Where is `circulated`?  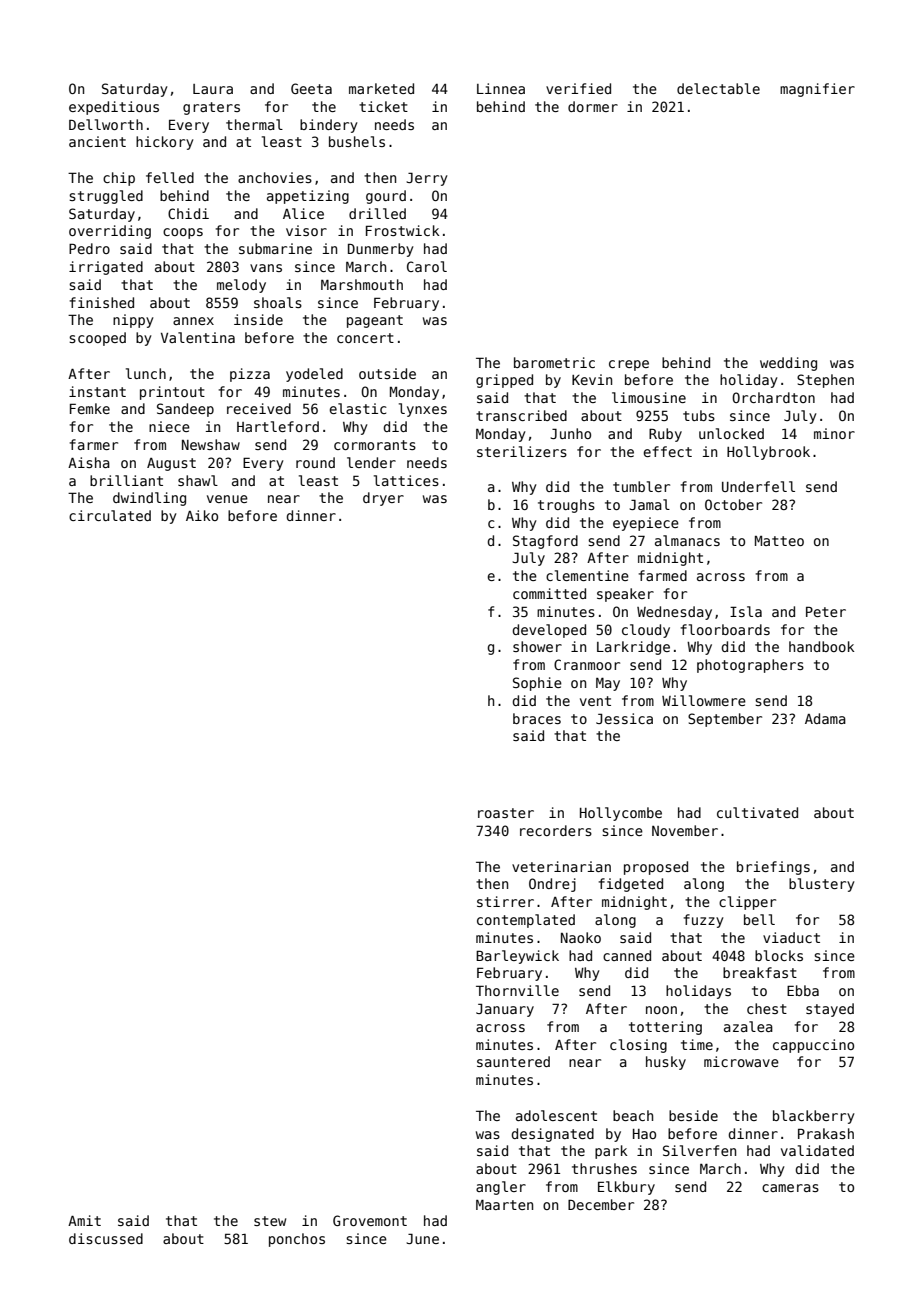 circulated is located at coordinates (110, 515).
